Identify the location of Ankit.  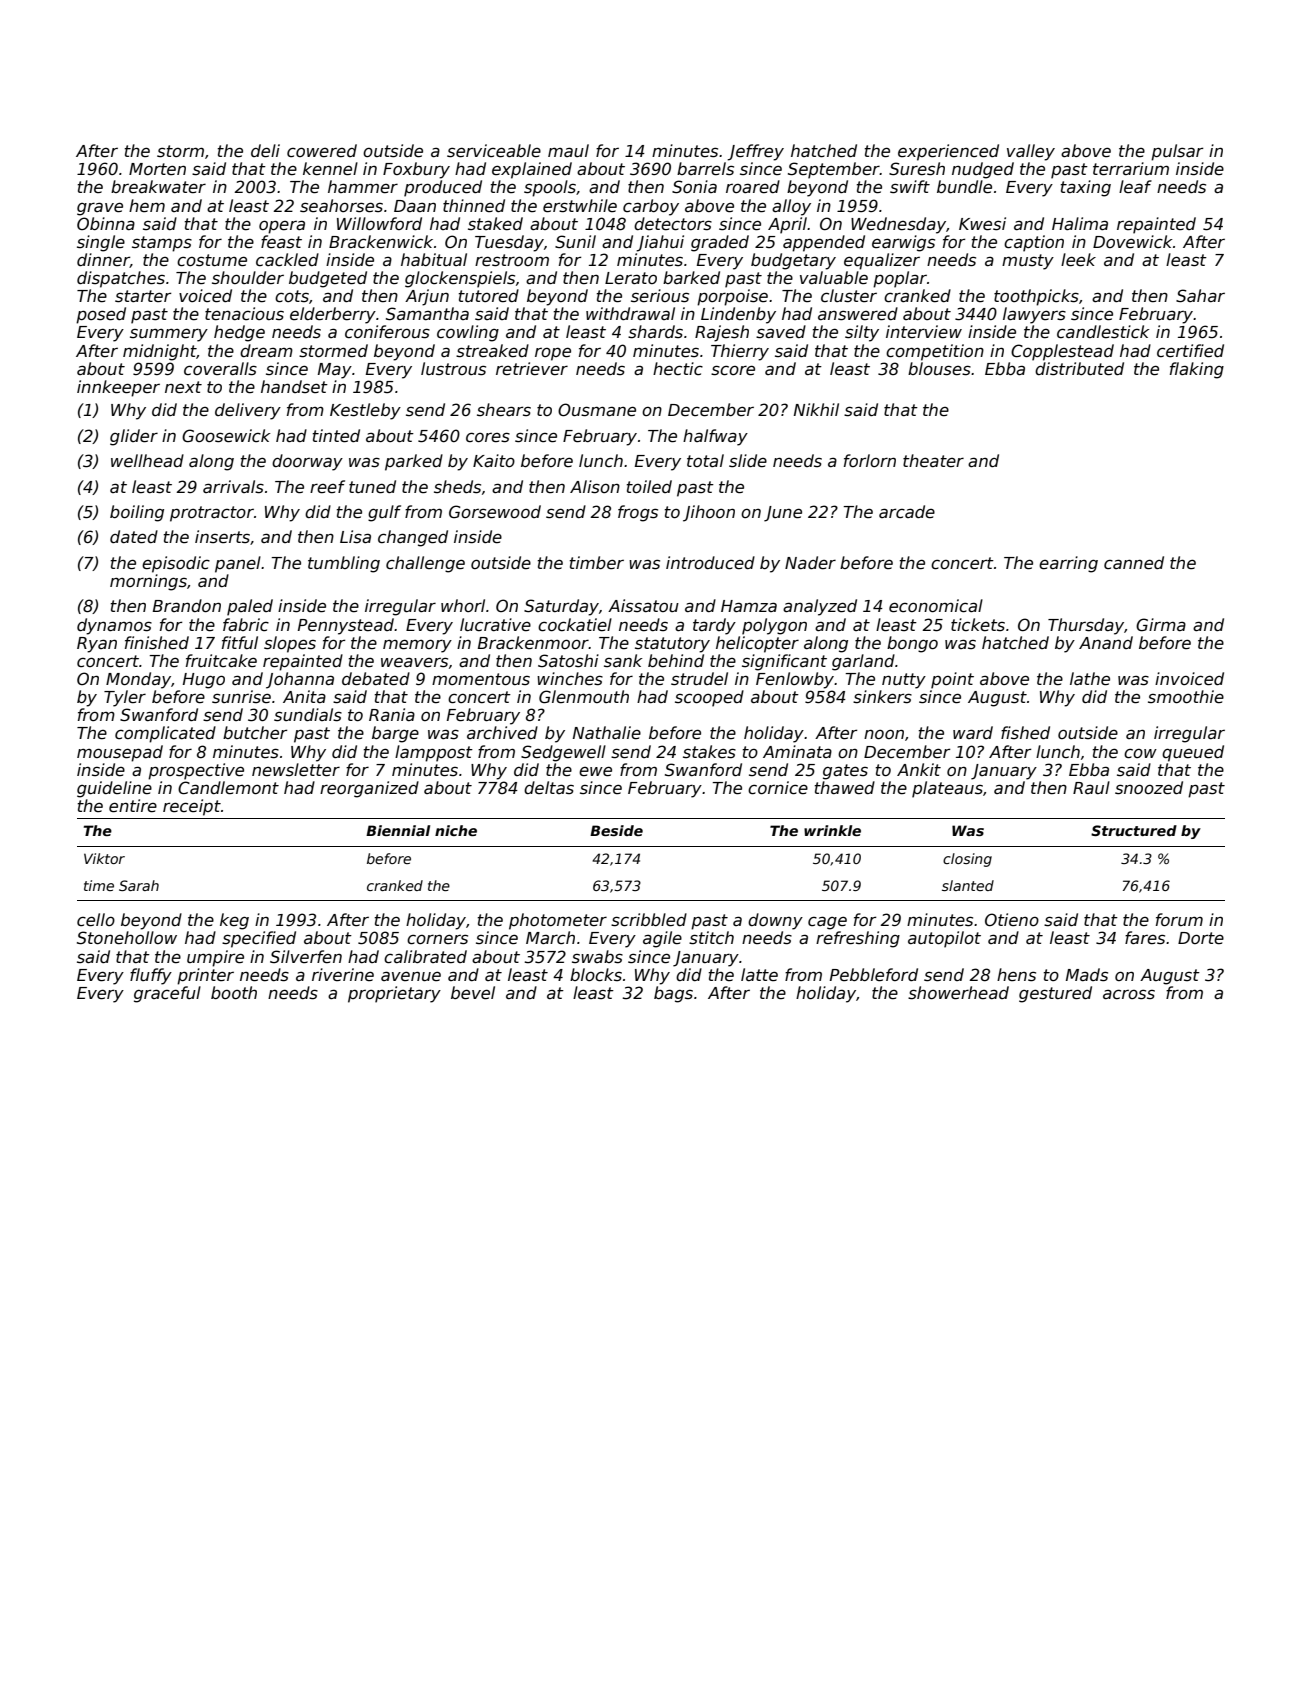
(919, 769).
